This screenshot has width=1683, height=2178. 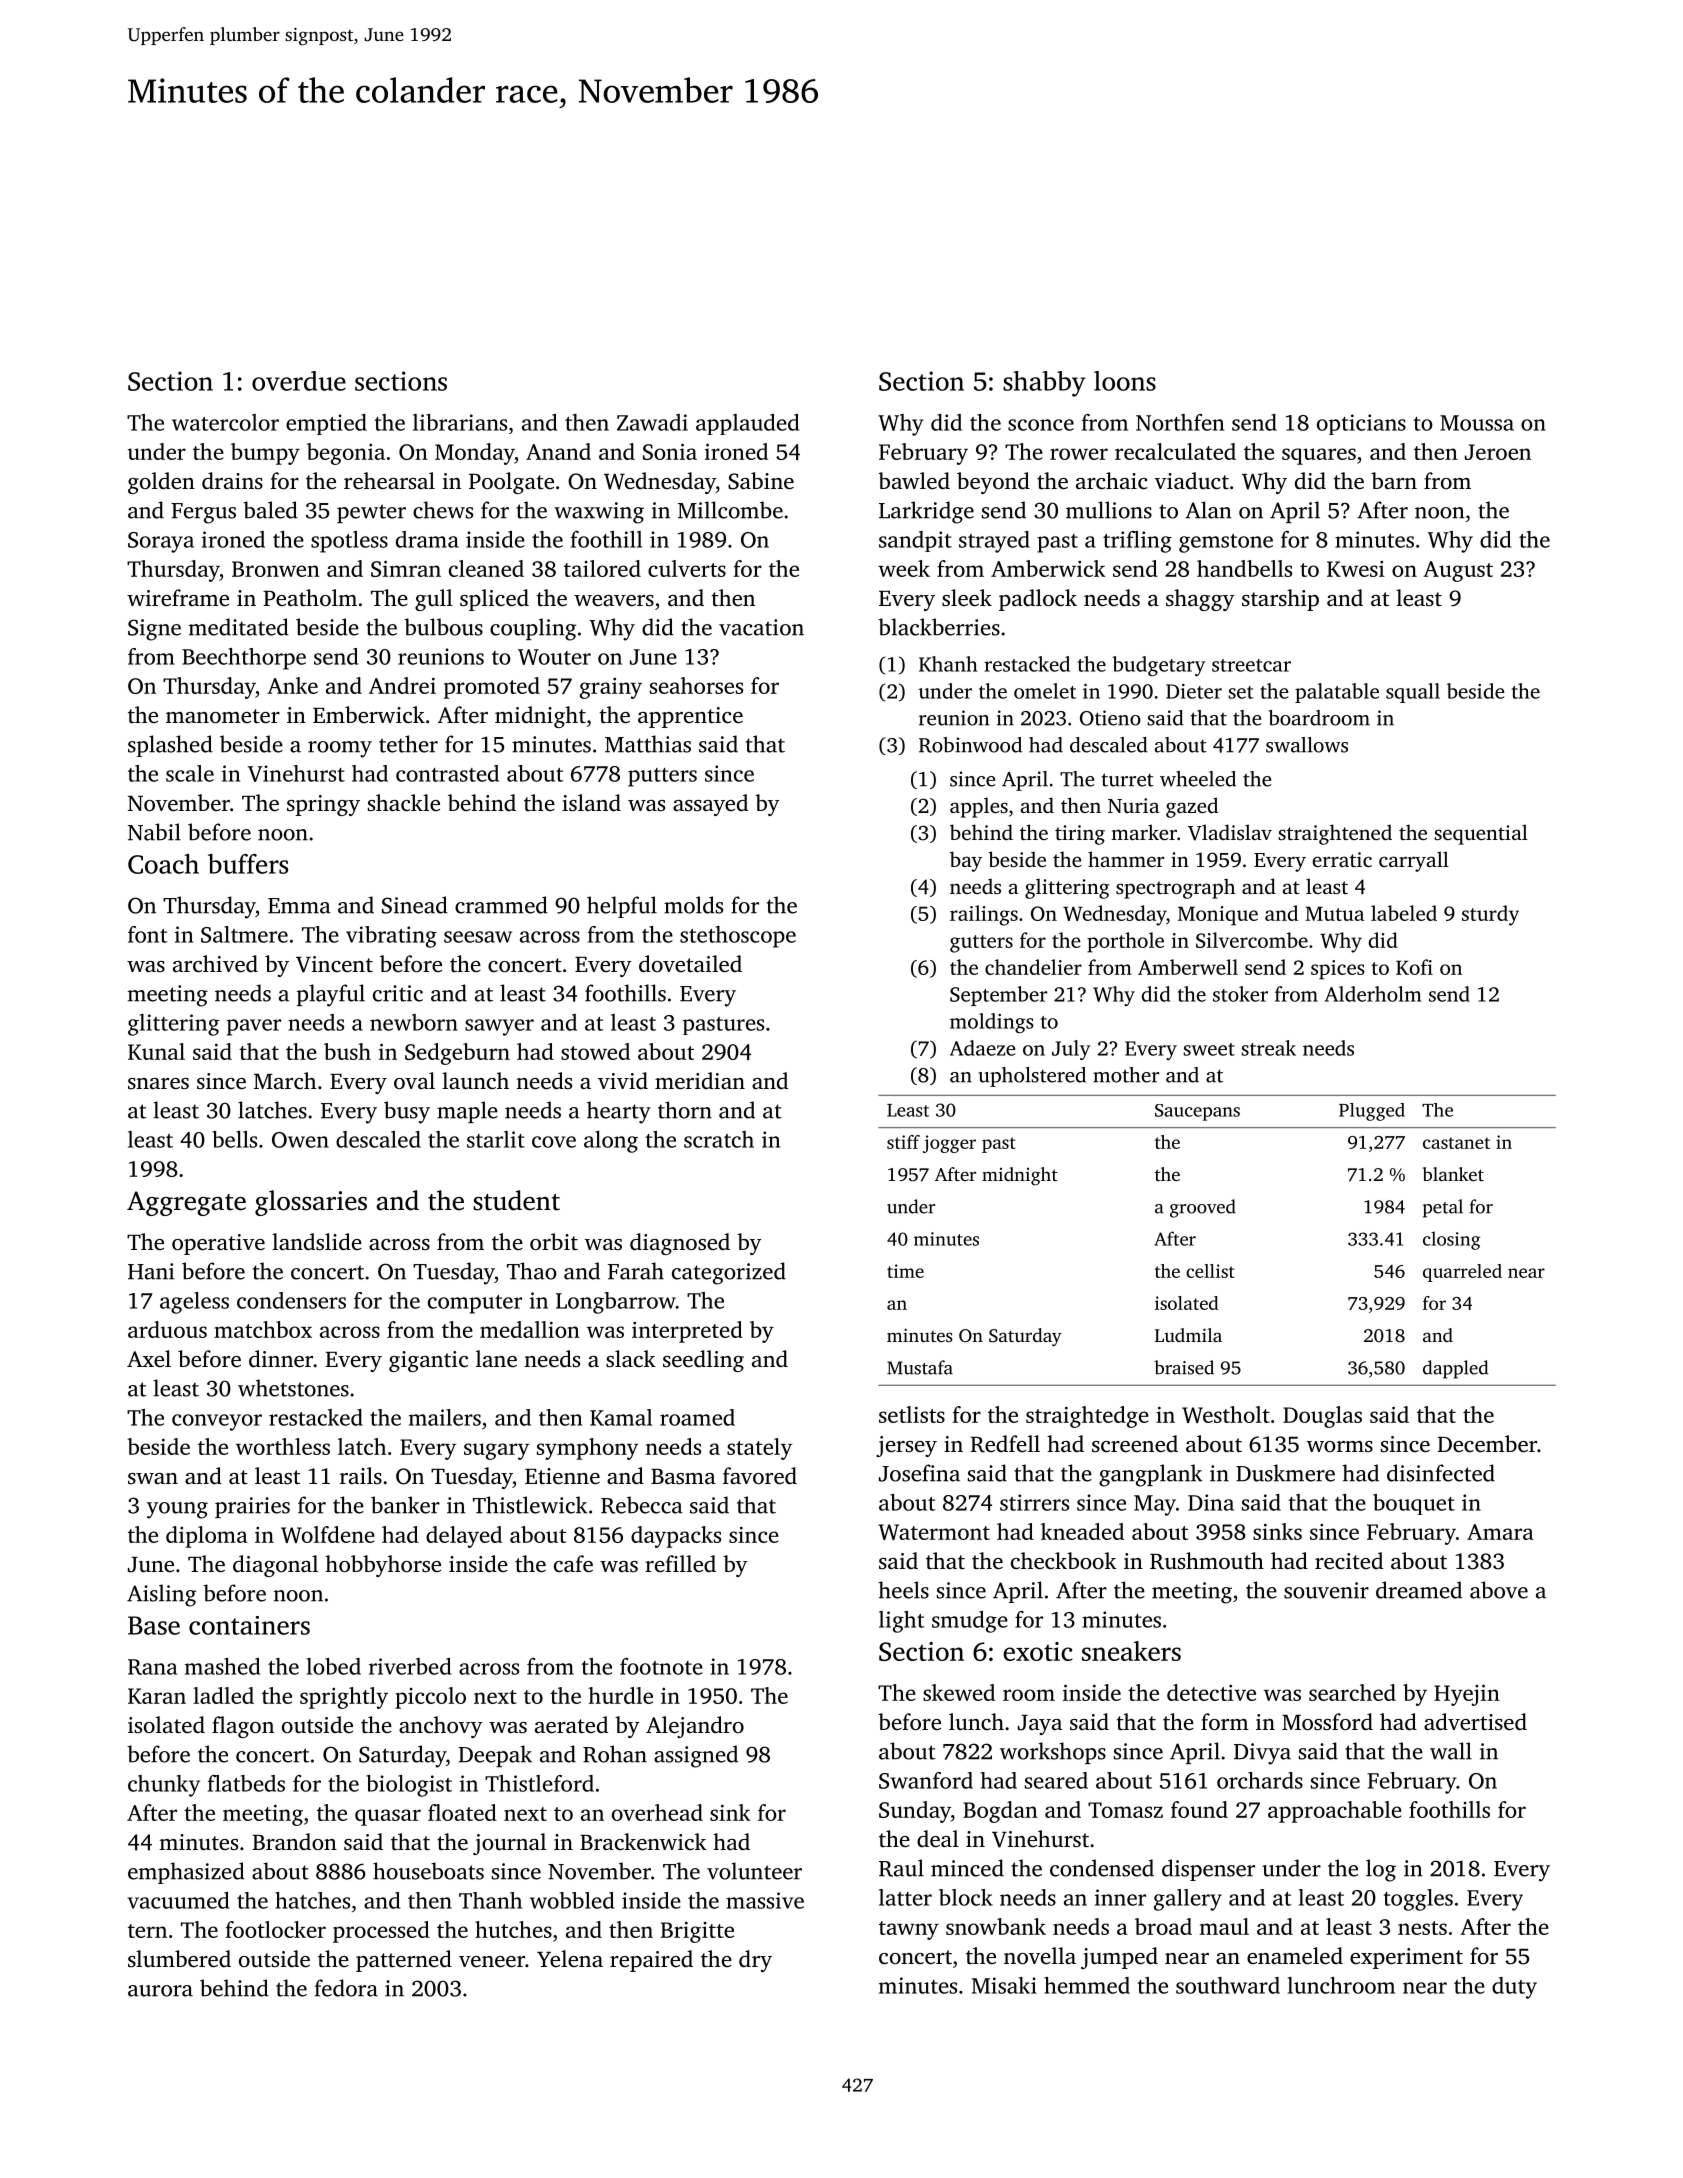 I want to click on streak, so click(x=1268, y=1048).
